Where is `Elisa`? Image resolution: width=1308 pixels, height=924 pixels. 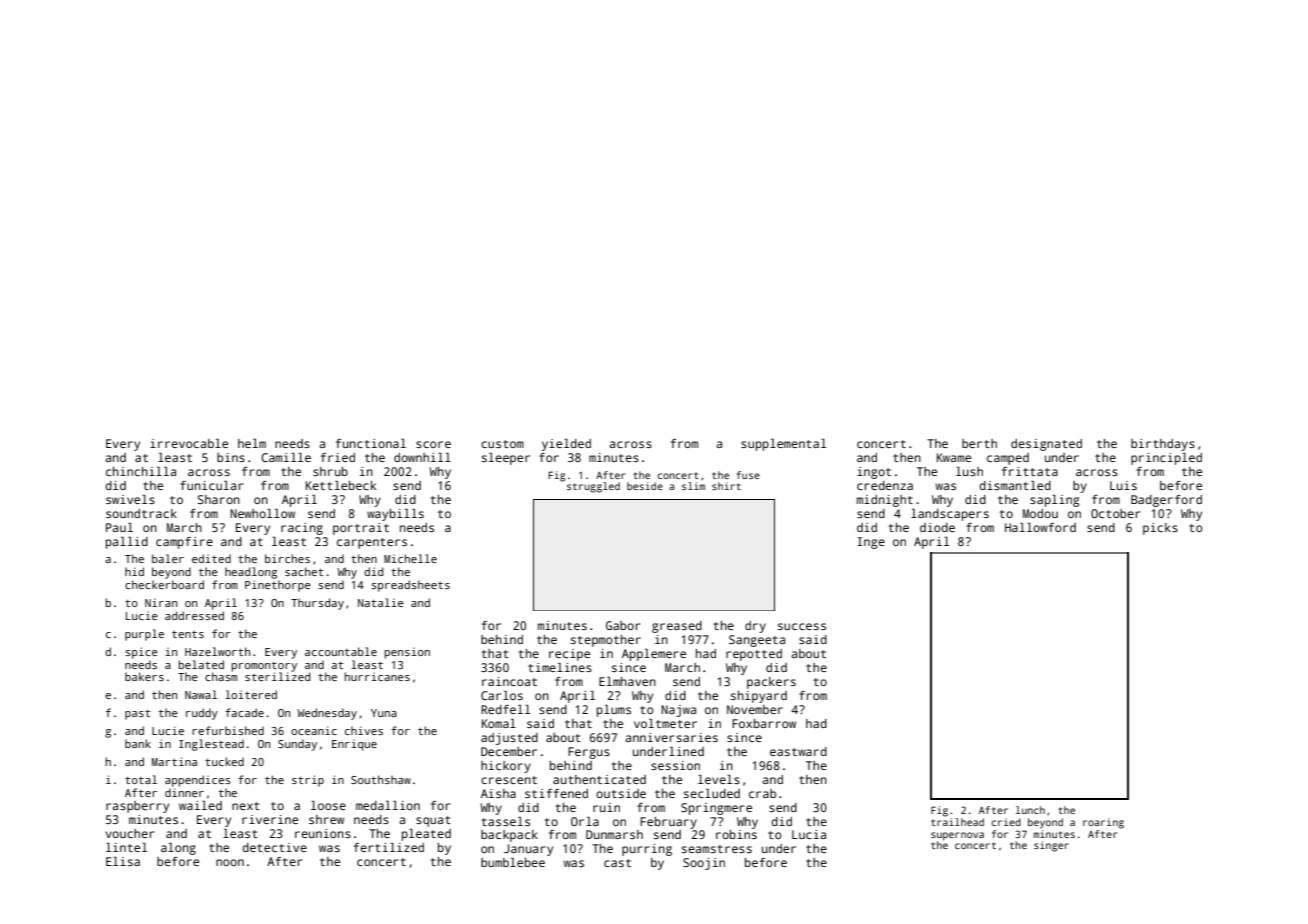
Elisa is located at coordinates (123, 861).
